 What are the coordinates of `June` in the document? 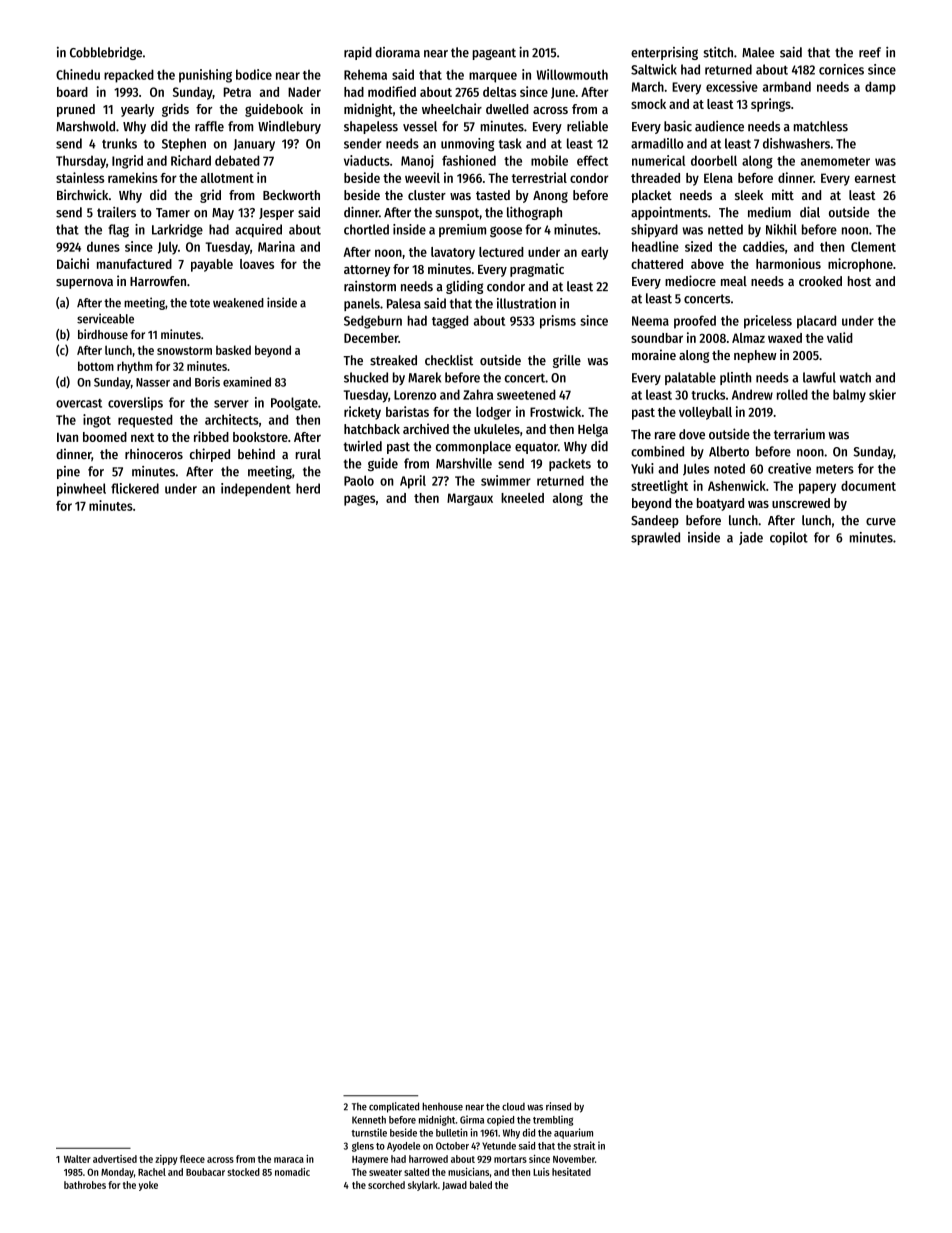 It's located at (563, 93).
